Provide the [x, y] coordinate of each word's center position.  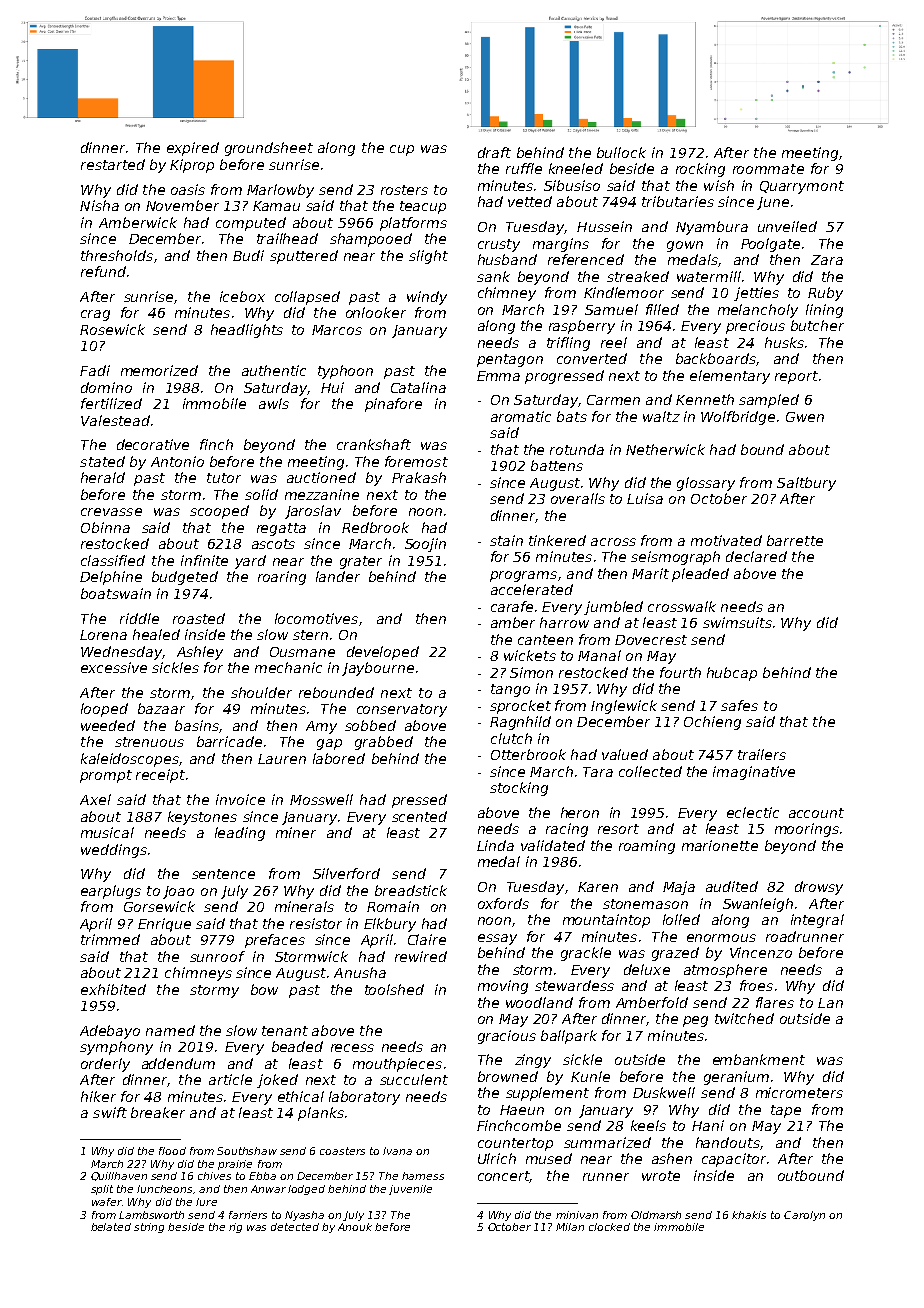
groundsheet [269, 149]
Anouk [355, 1227]
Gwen [805, 417]
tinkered [557, 540]
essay [497, 939]
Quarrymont [802, 187]
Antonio [177, 461]
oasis [188, 189]
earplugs [111, 892]
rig [235, 1228]
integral [817, 921]
